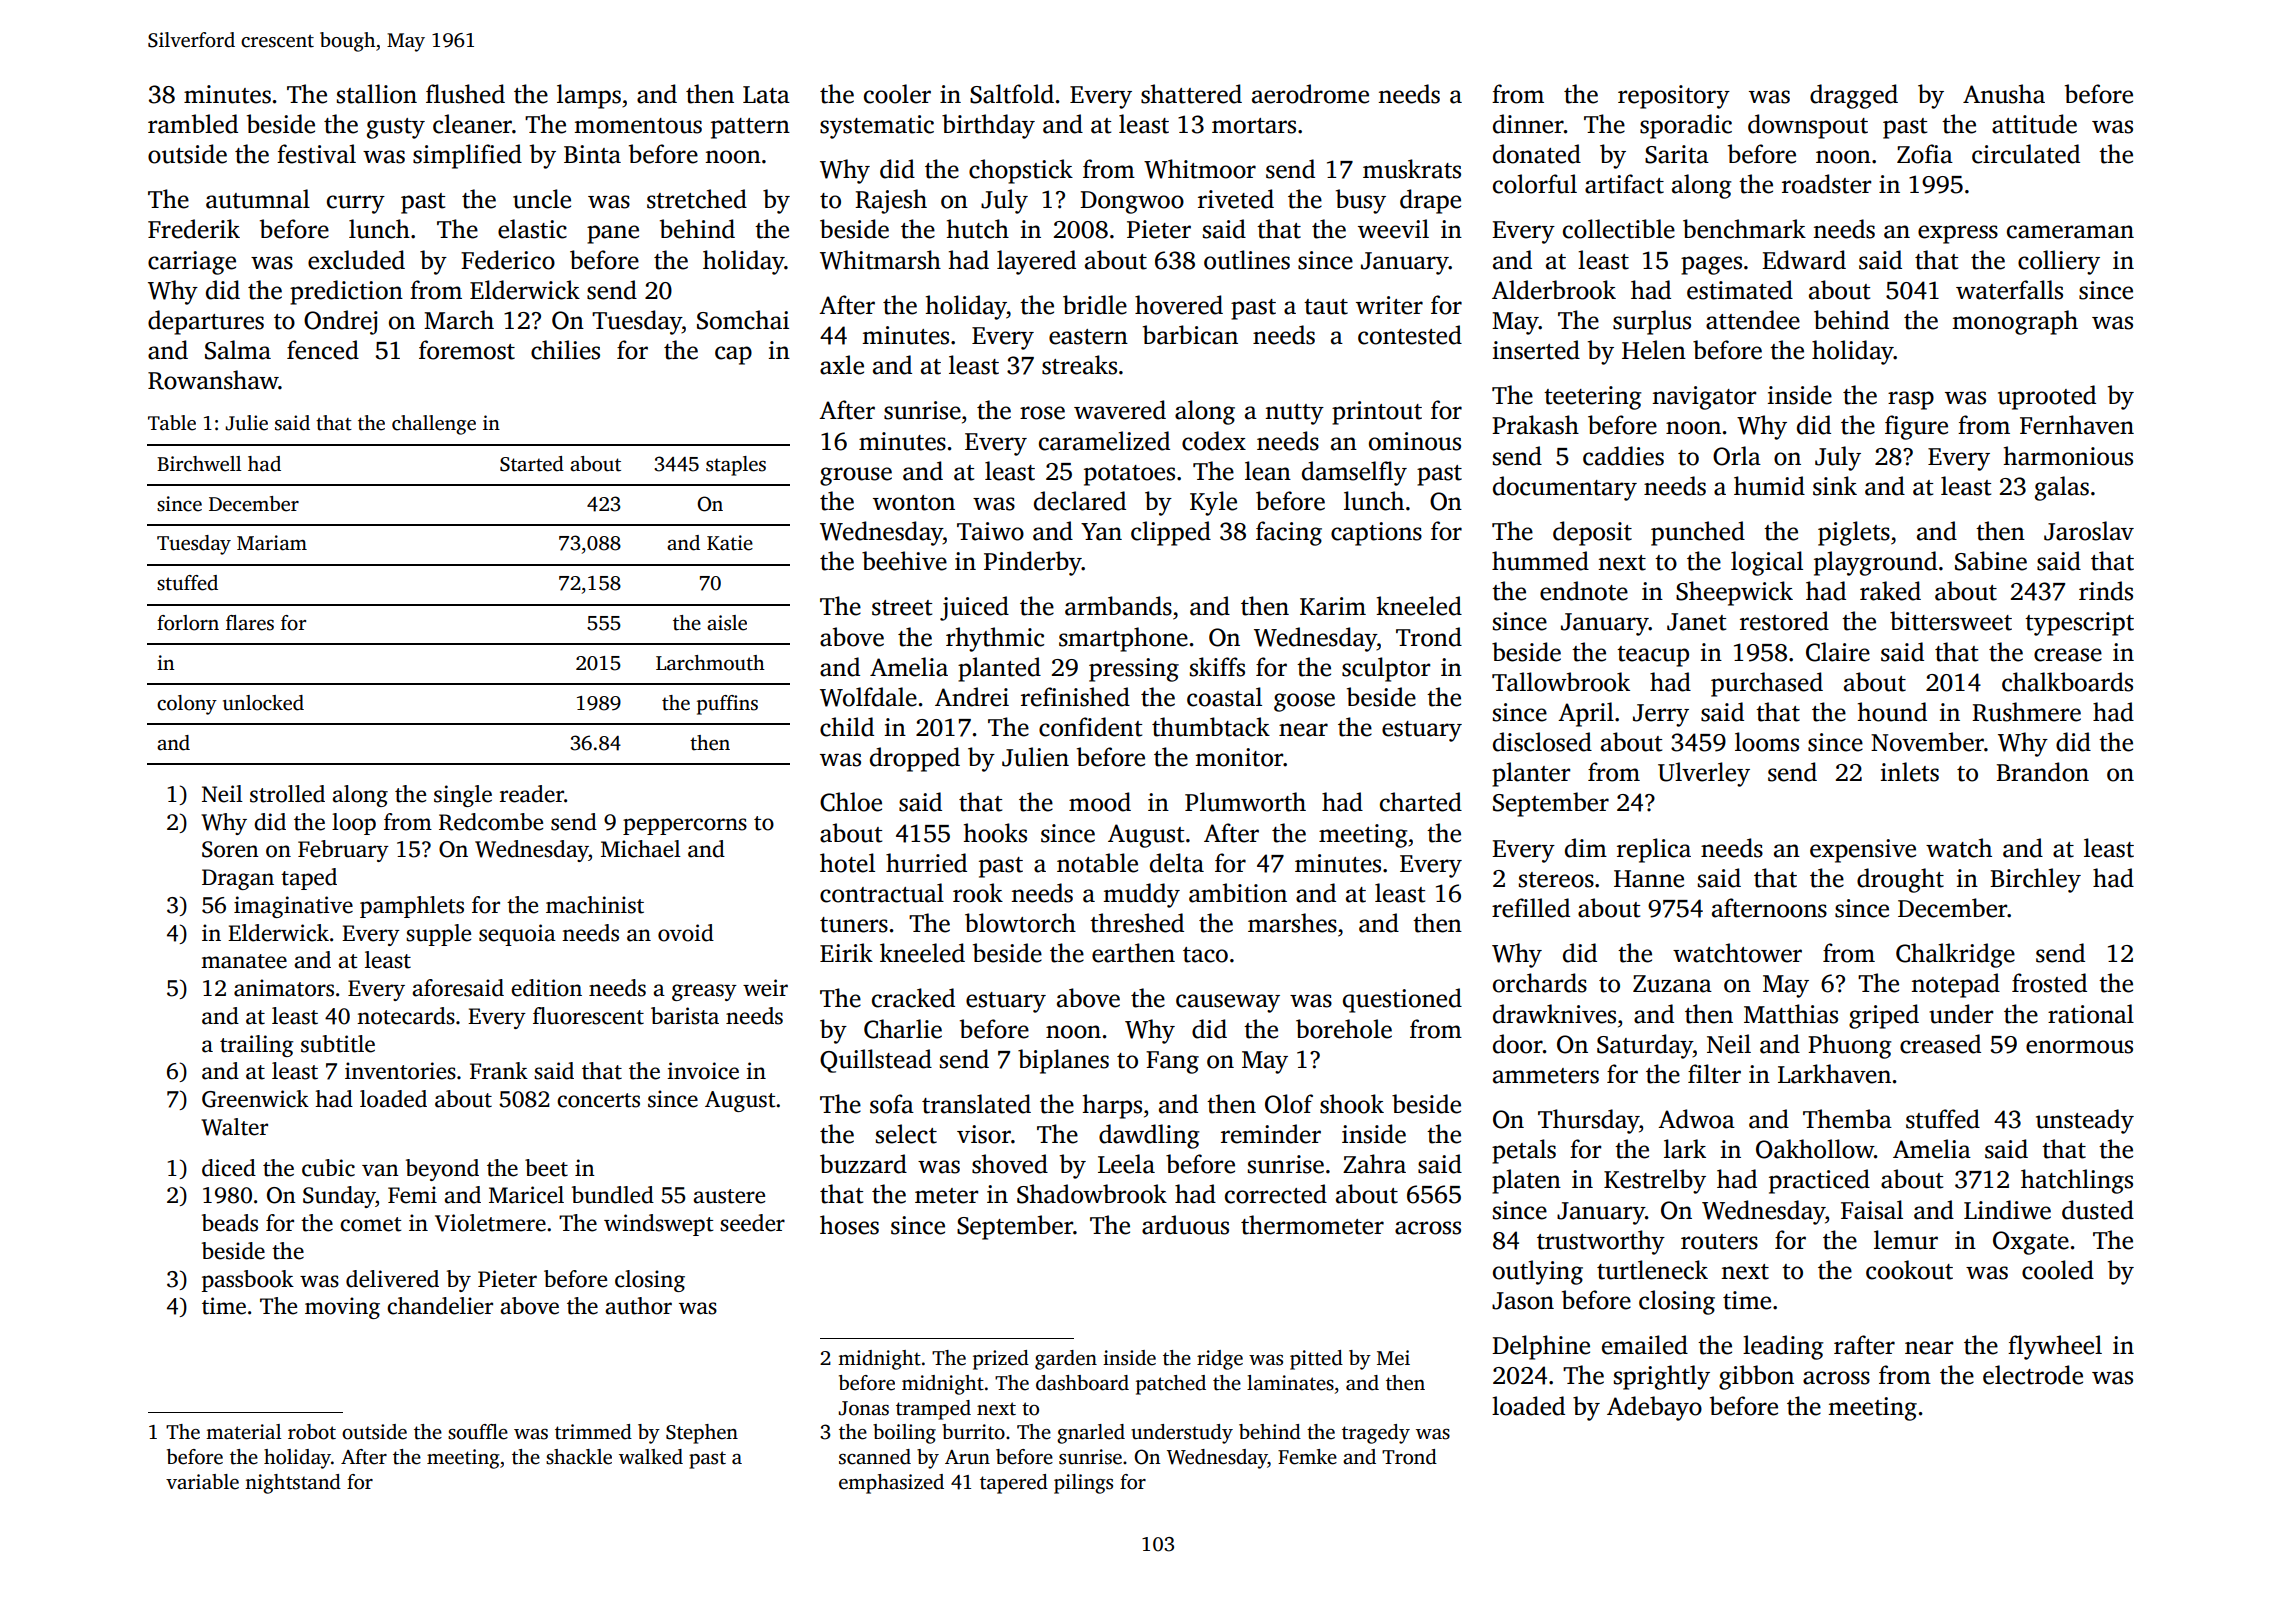  I want to click on peppercorns, so click(685, 826).
